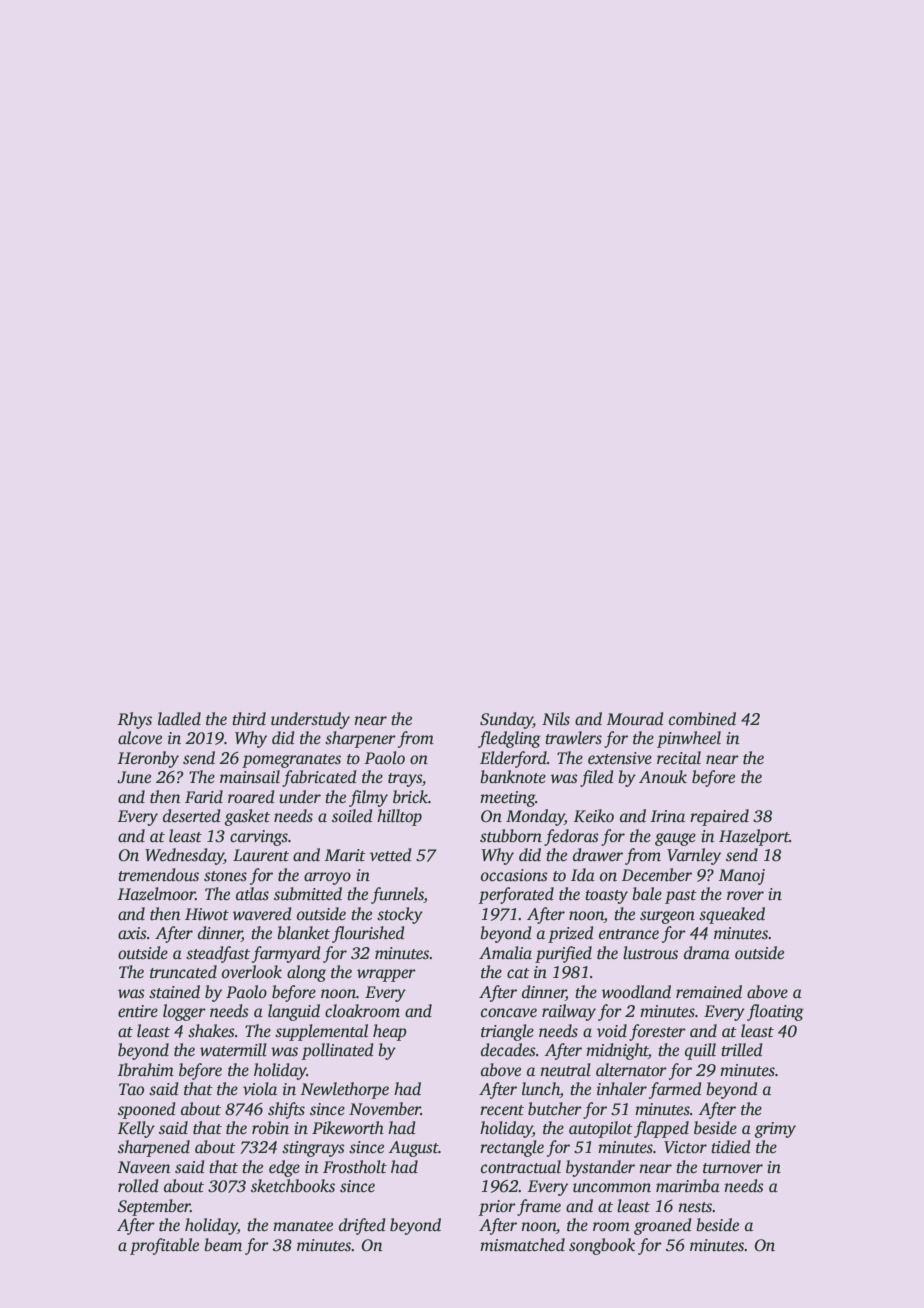  I want to click on triangle, so click(507, 1032).
